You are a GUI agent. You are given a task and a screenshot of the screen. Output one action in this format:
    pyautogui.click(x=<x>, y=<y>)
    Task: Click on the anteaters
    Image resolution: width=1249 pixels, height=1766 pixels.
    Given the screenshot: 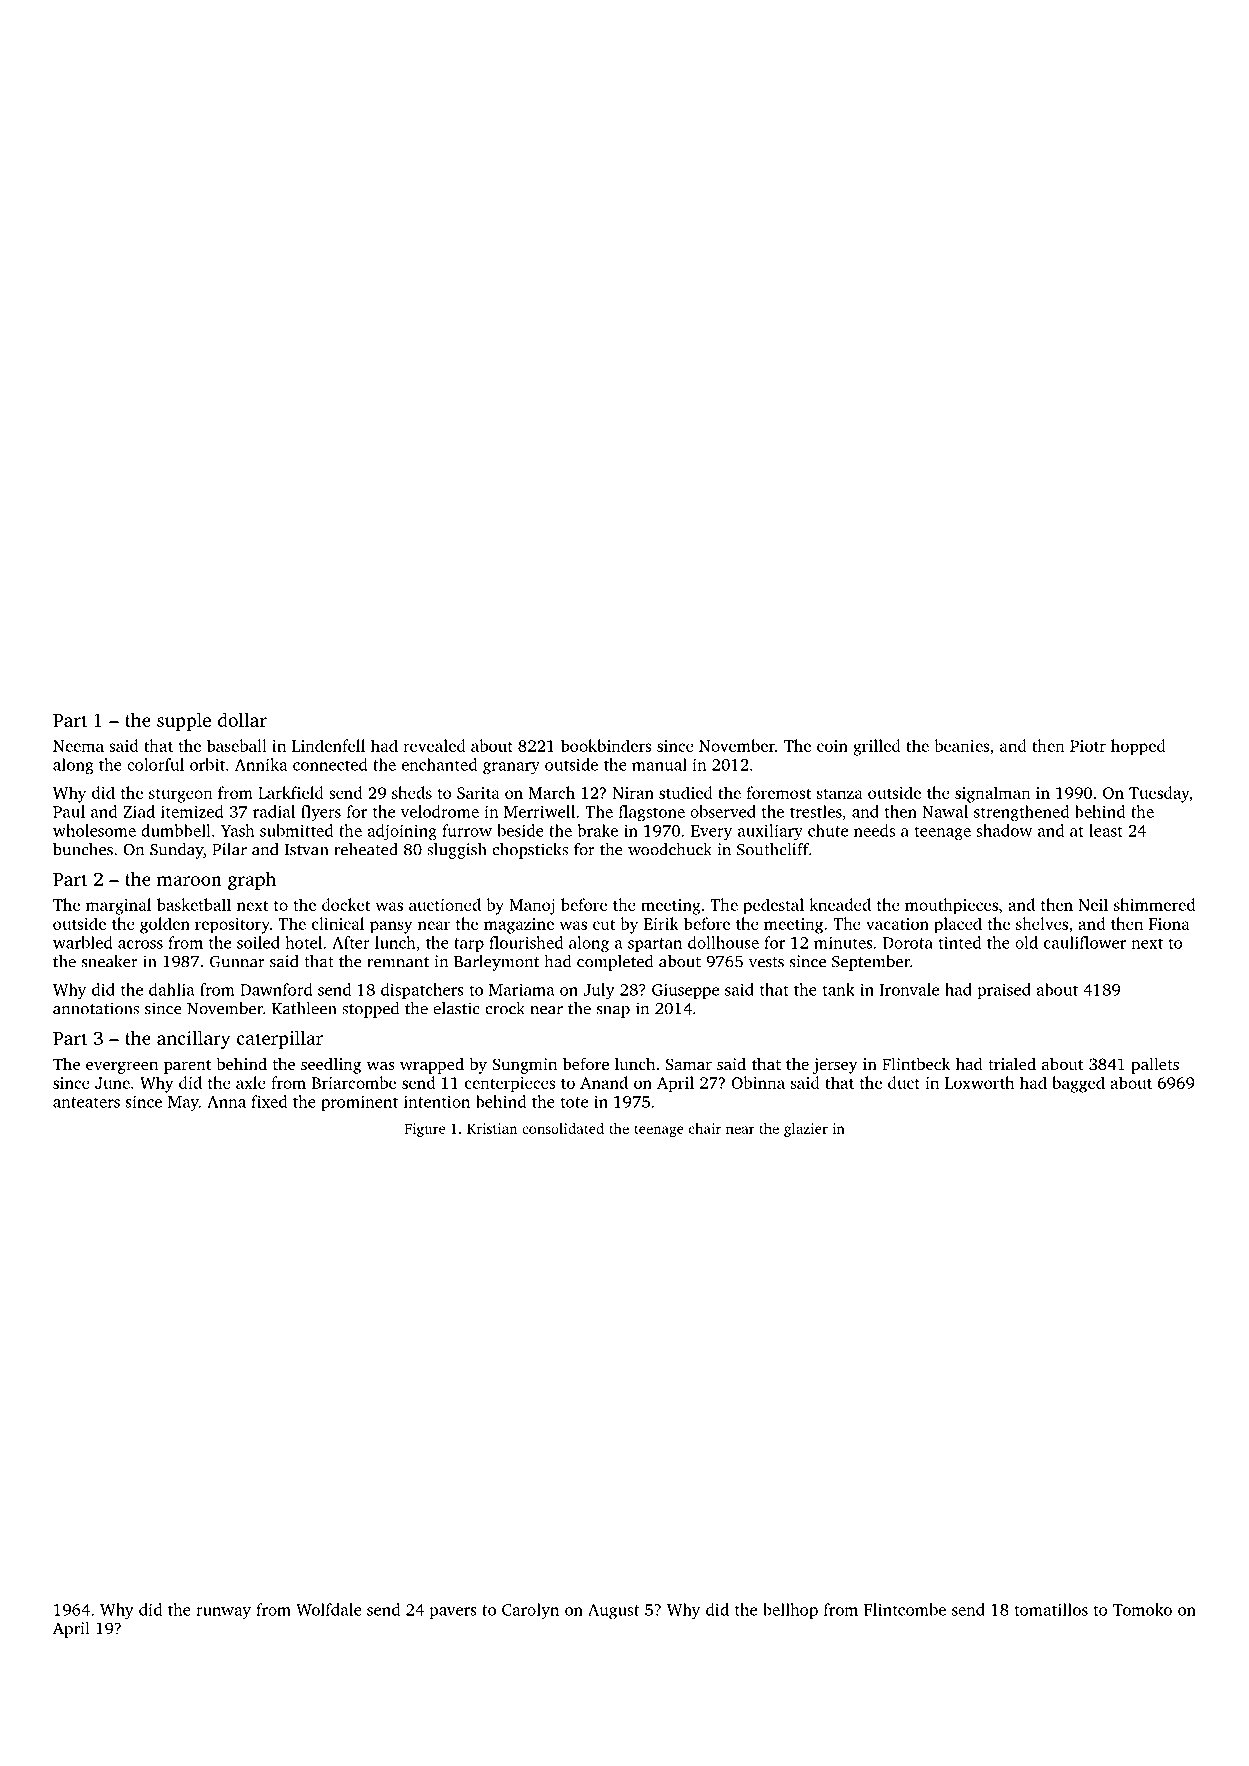 What is the action you would take?
    pyautogui.click(x=86, y=1102)
